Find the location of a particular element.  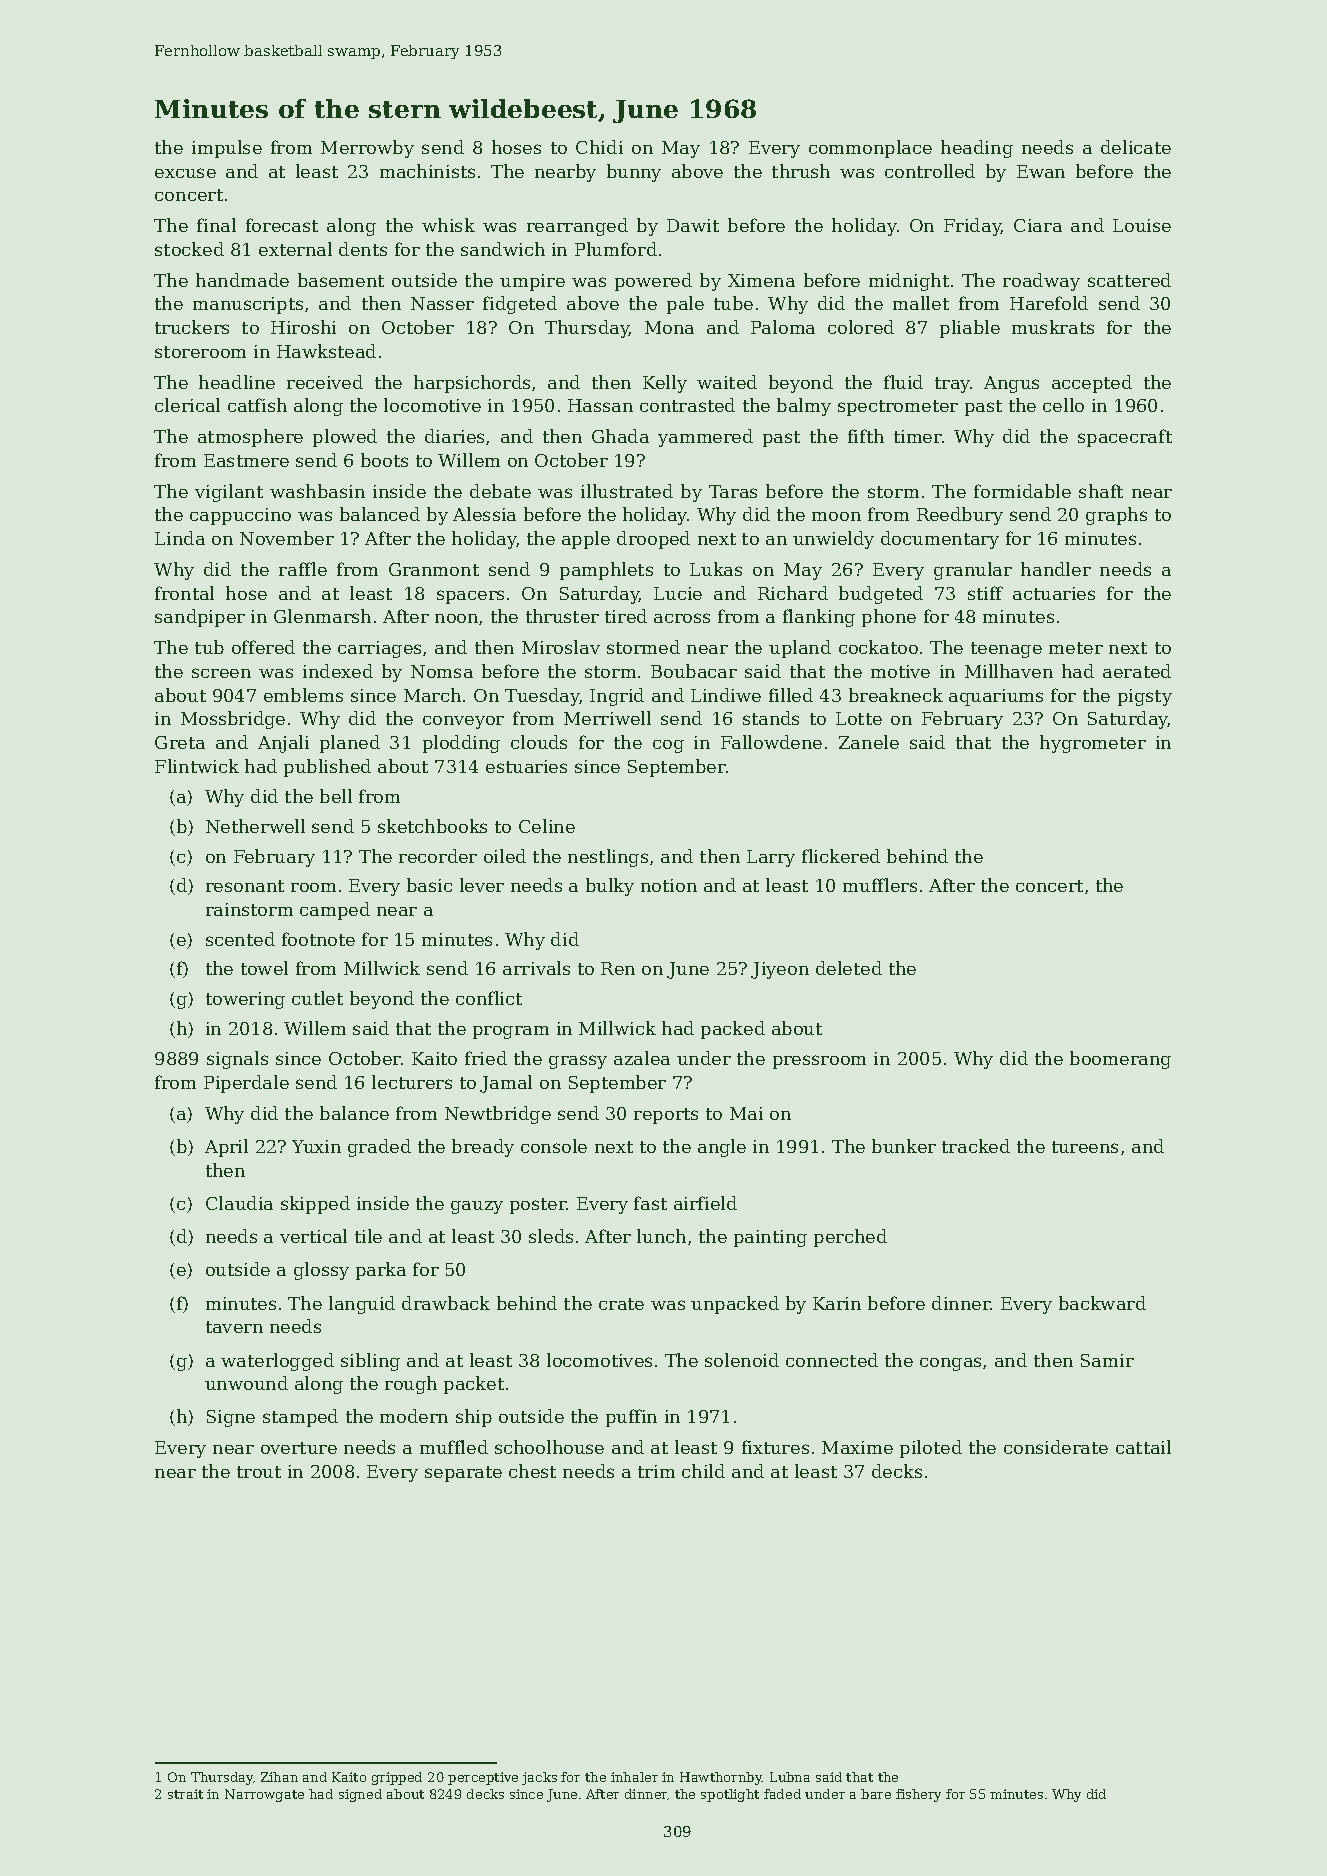

tavern is located at coordinates (234, 1327).
